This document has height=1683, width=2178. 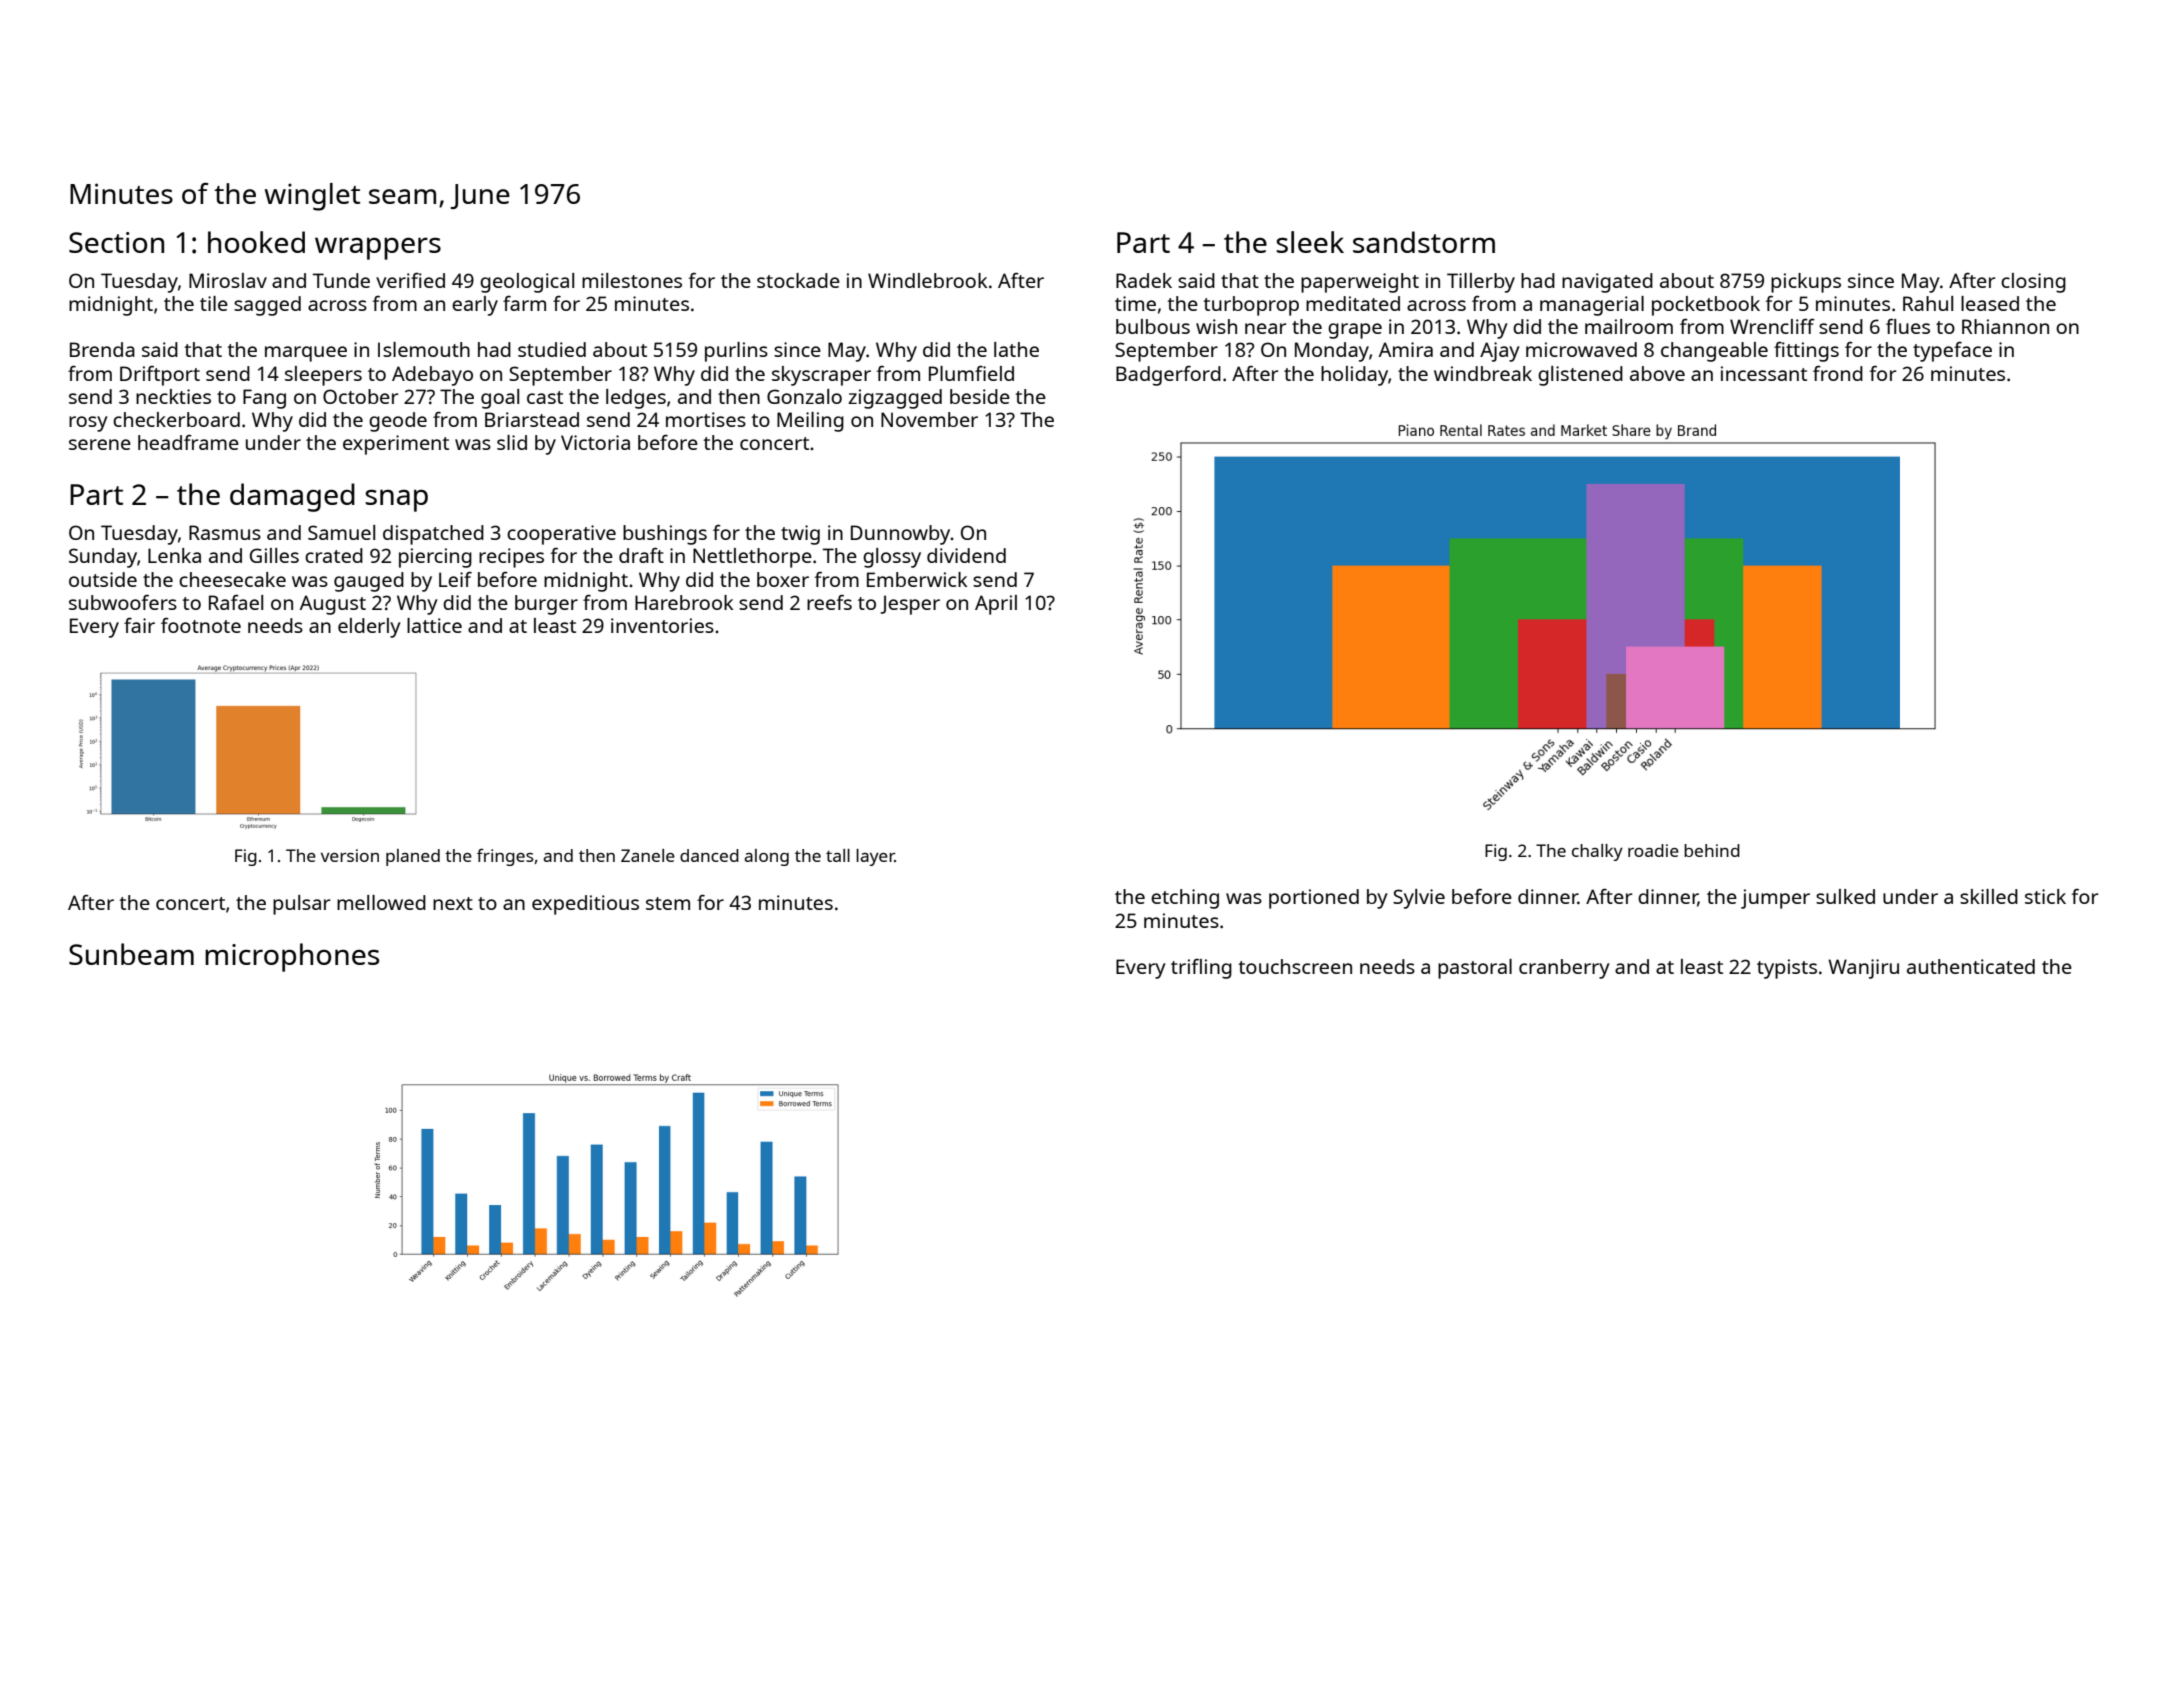 What do you see at coordinates (378, 248) in the document?
I see `wrappers` at bounding box center [378, 248].
